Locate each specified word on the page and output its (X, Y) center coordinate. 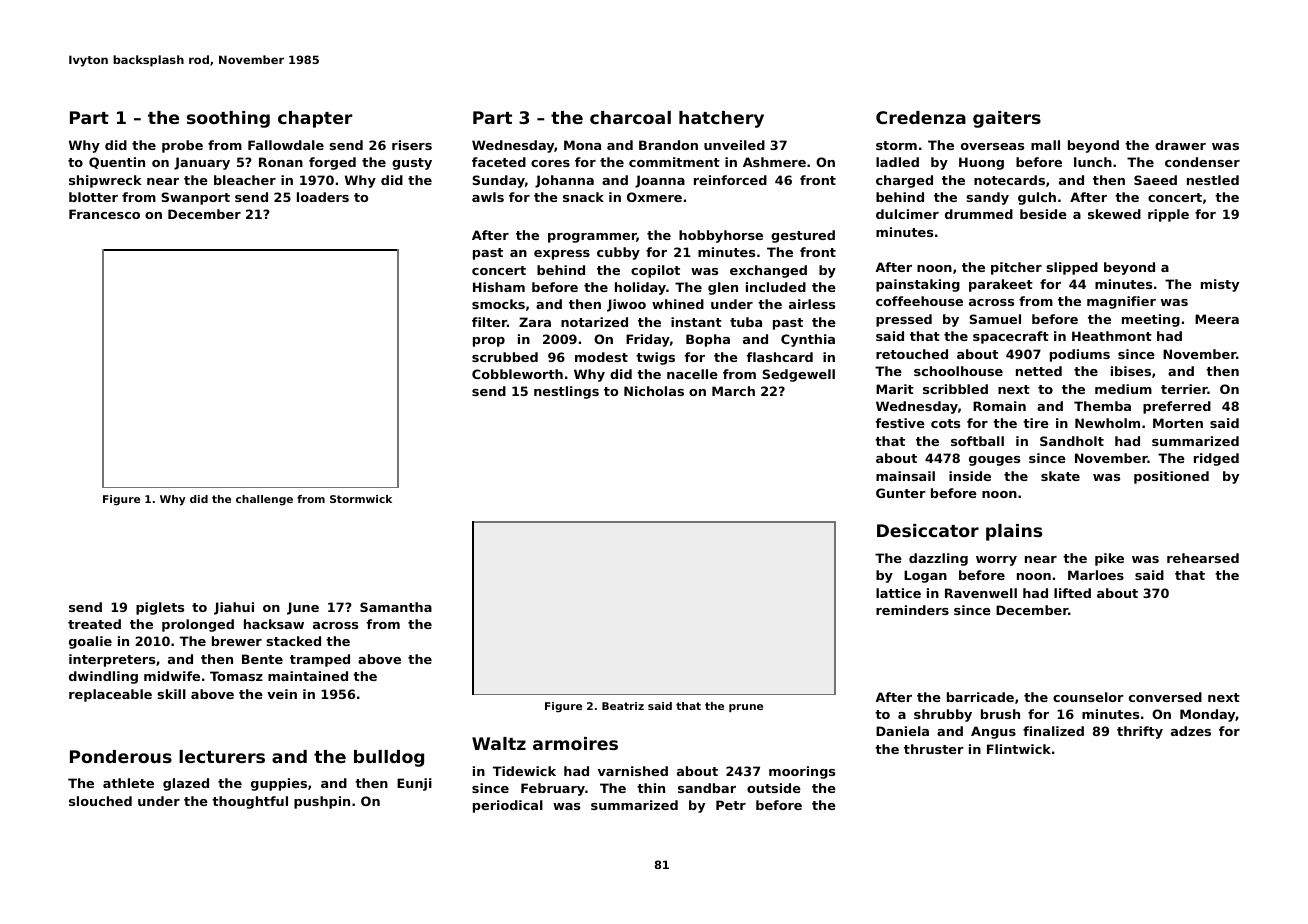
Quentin (117, 163)
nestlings (566, 392)
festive (900, 423)
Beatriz (623, 706)
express (562, 255)
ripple (1168, 215)
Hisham (499, 287)
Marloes (1096, 575)
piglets (160, 608)
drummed (979, 214)
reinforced (730, 180)
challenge (264, 500)
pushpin (322, 802)
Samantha (396, 607)
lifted (1072, 593)
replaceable (110, 695)
